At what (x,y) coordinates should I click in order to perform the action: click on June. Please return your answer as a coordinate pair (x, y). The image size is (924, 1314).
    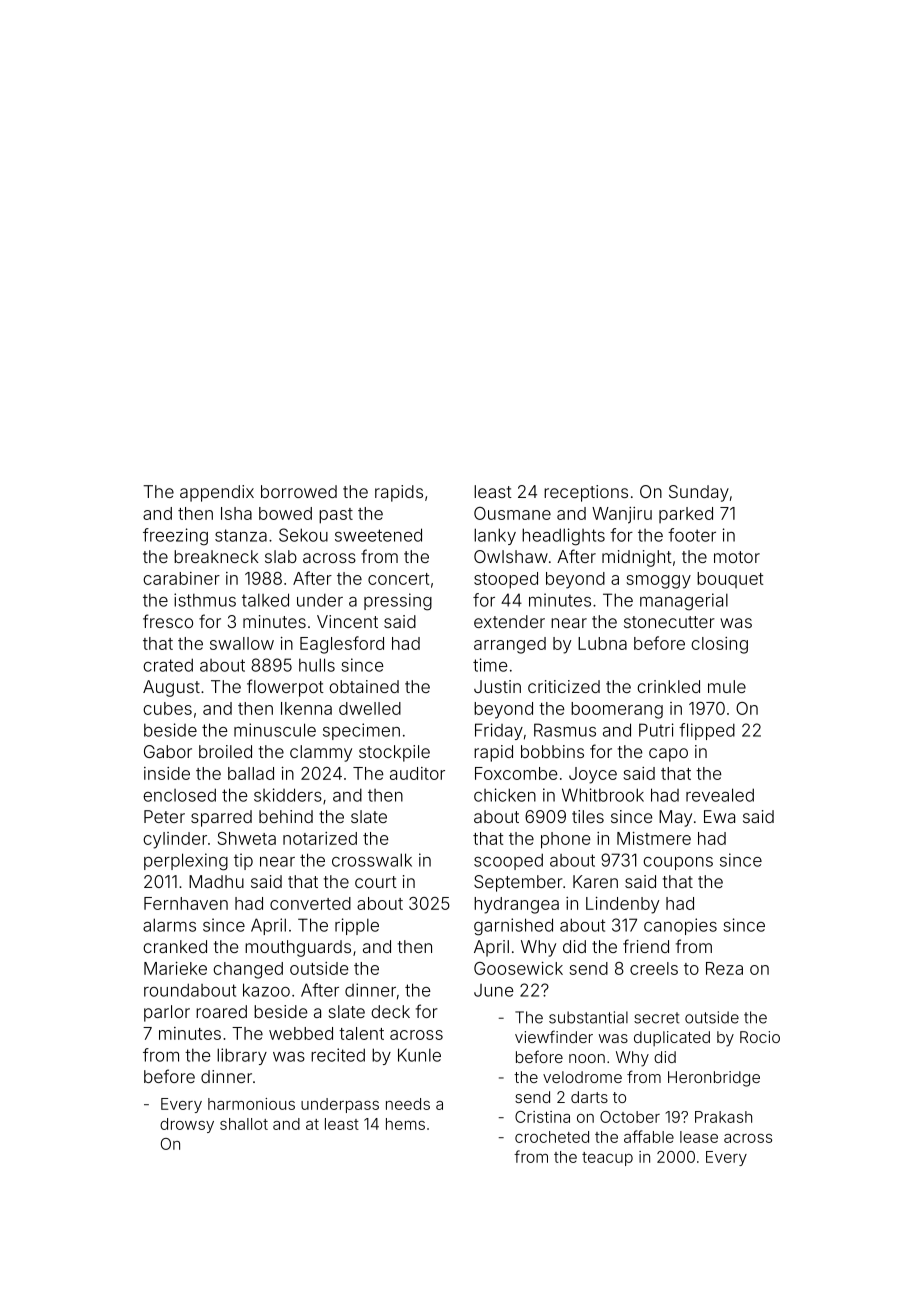
    Looking at the image, I should click on (494, 990).
